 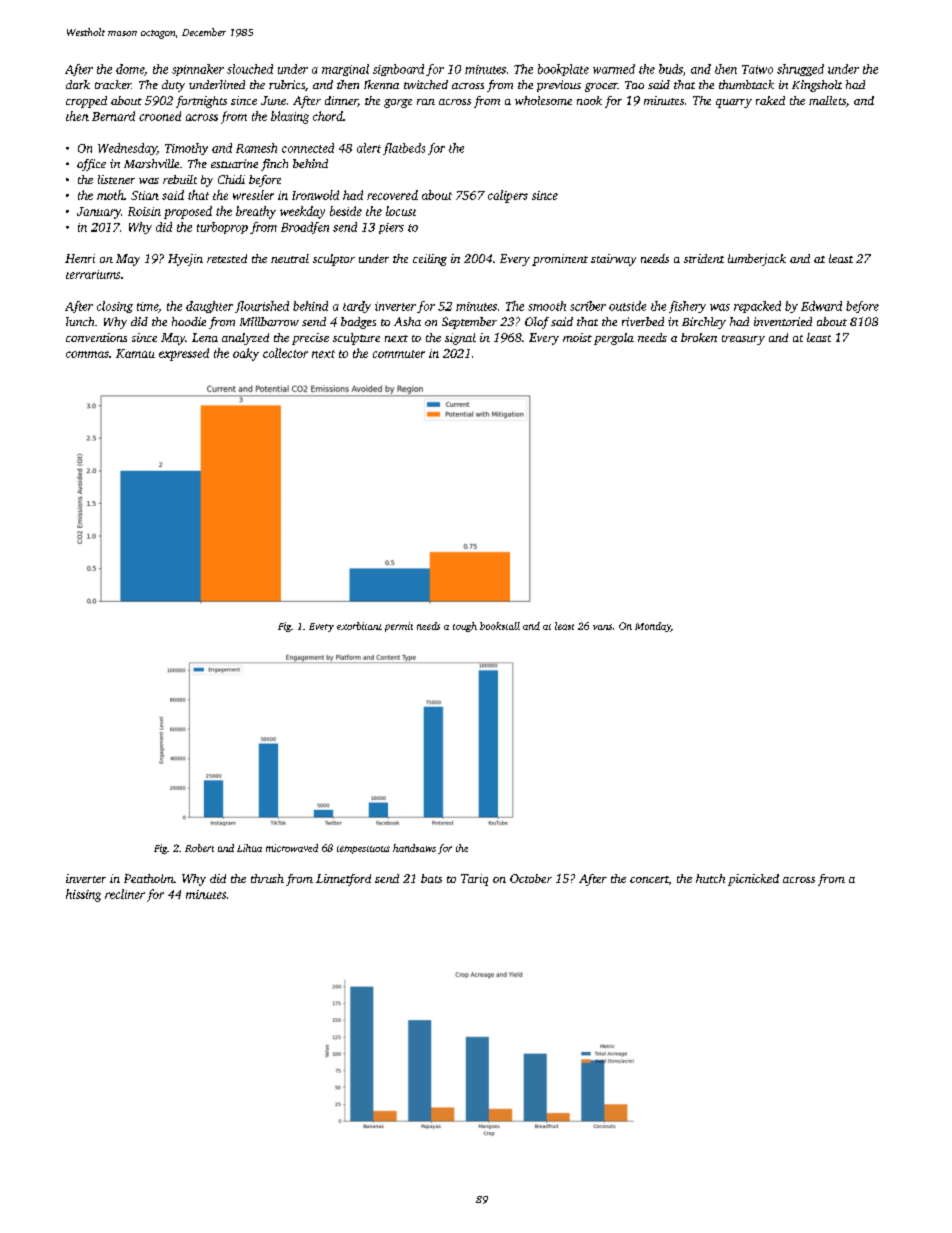 I want to click on shrugged, so click(x=800, y=70).
